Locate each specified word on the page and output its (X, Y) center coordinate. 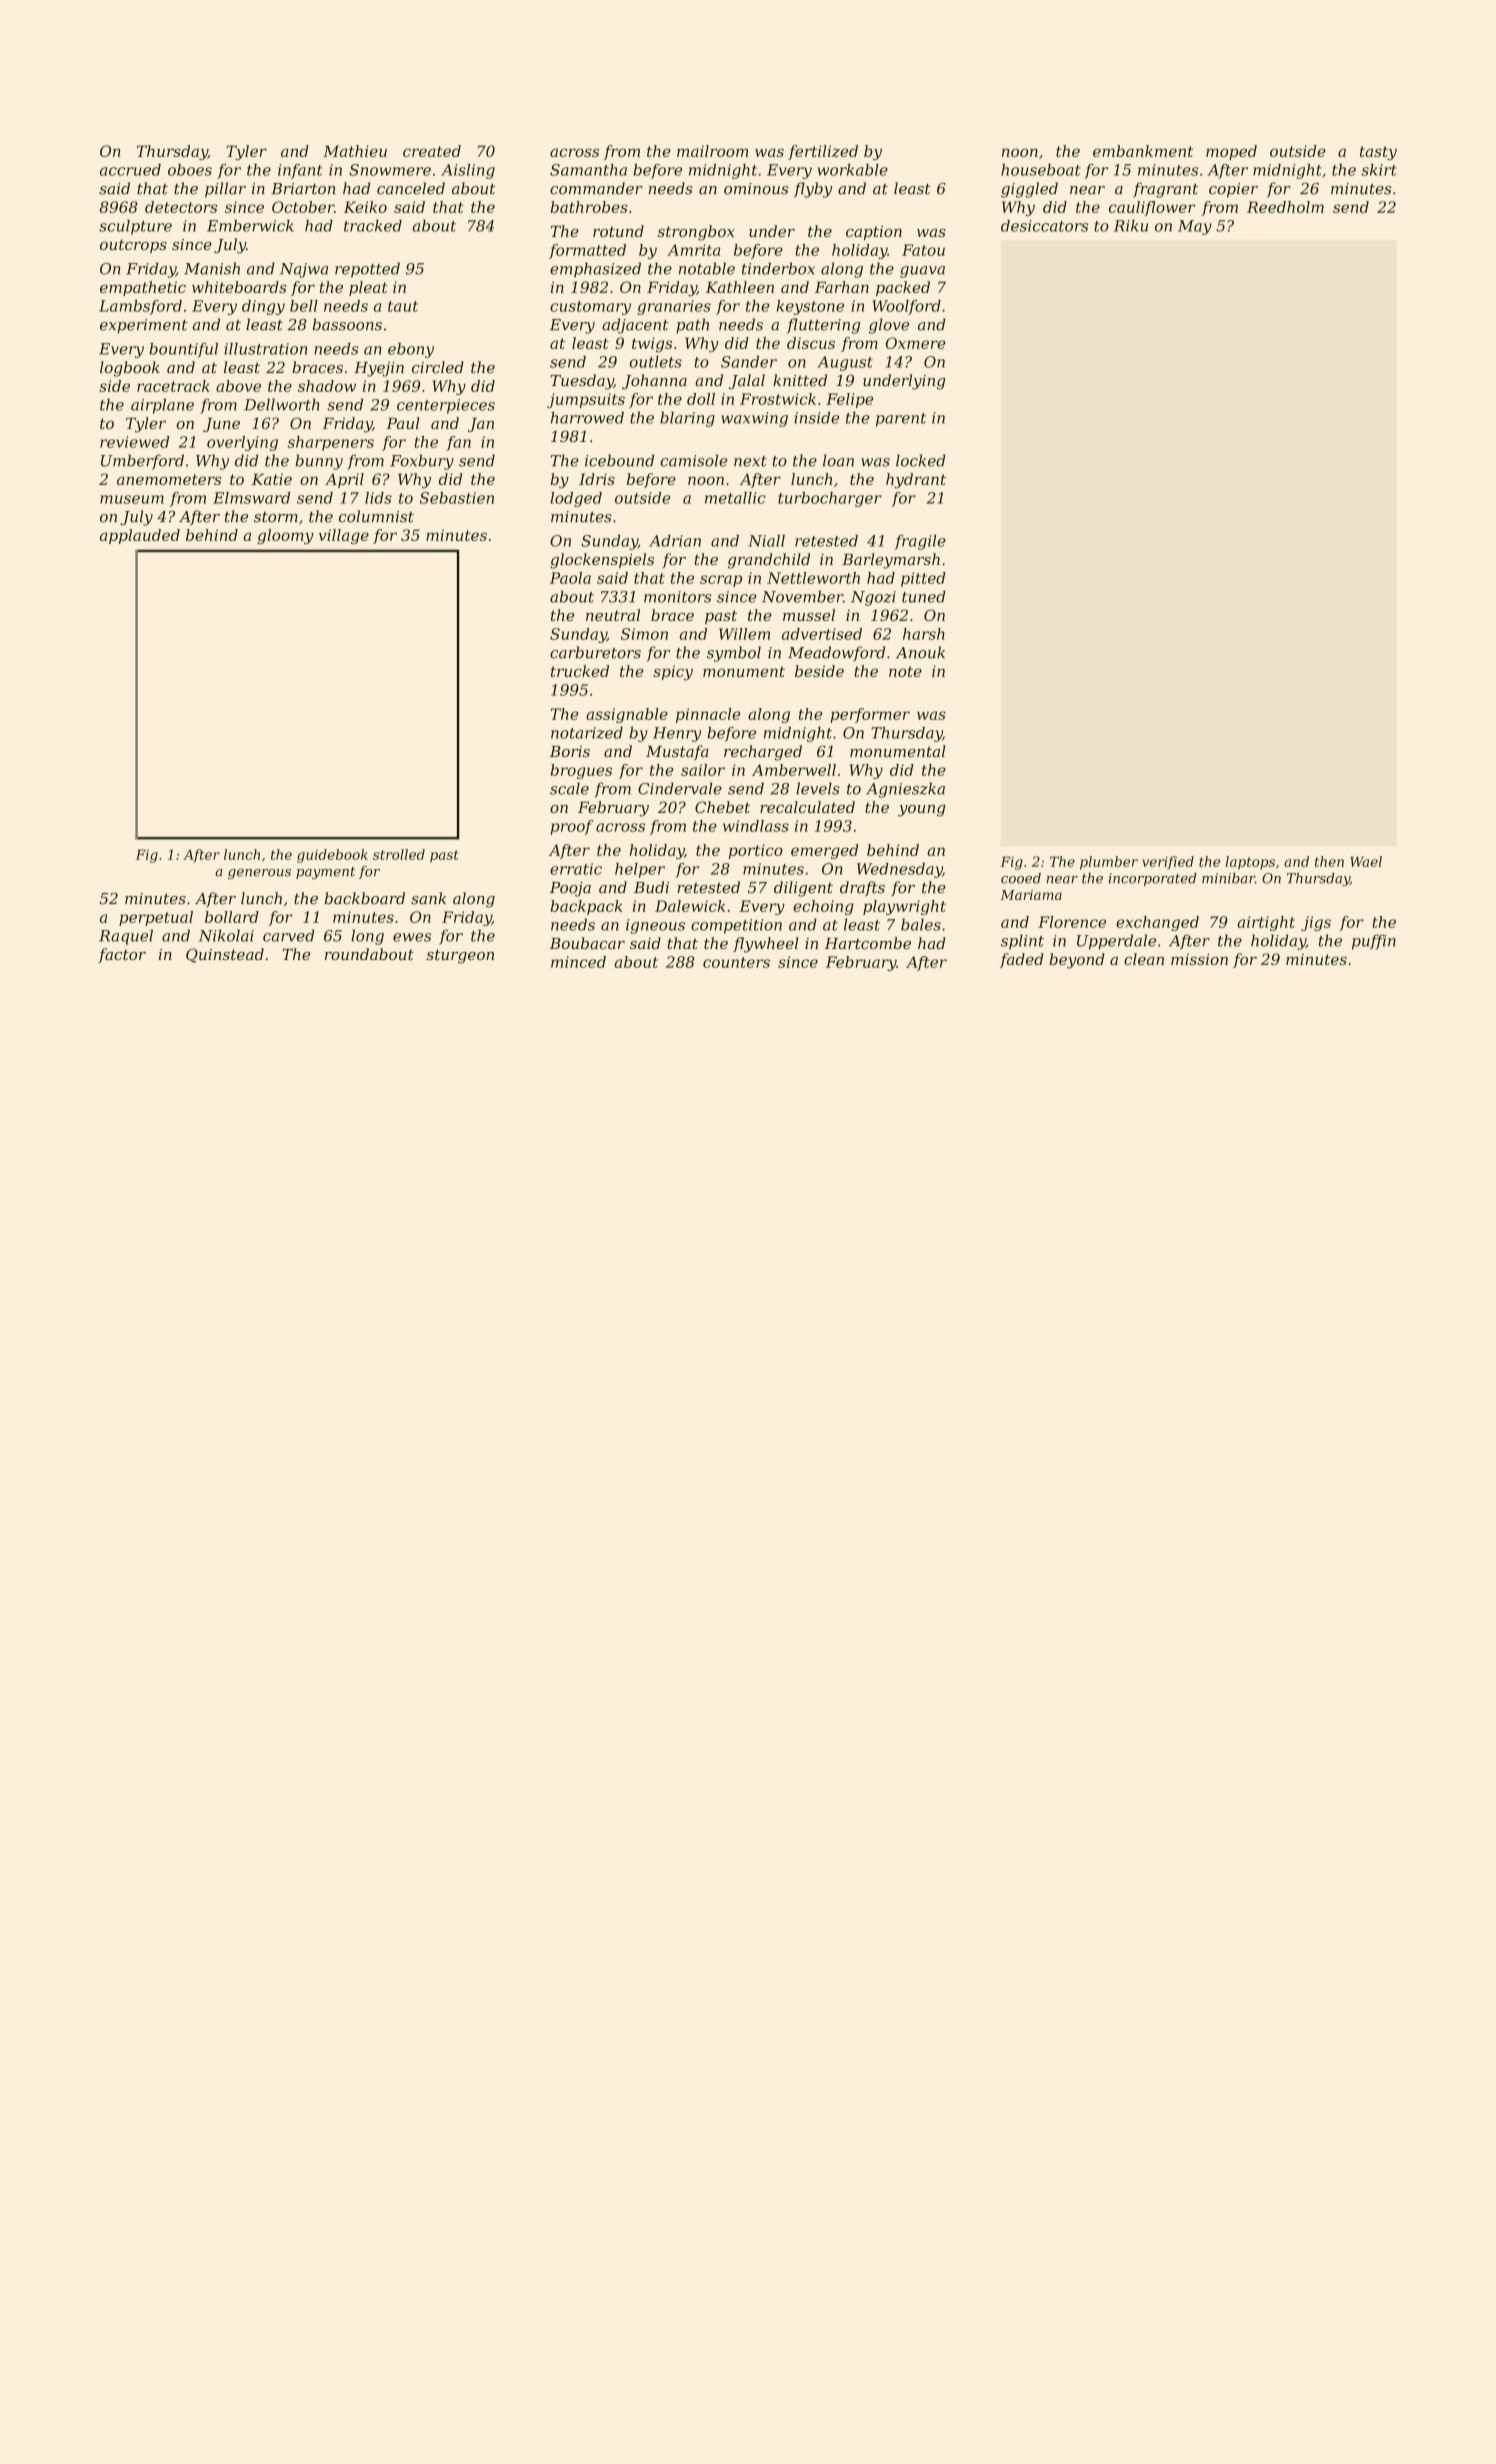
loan (838, 460)
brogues (581, 771)
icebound (619, 460)
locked (921, 460)
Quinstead (225, 955)
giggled (1029, 190)
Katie (272, 479)
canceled (411, 188)
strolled (399, 854)
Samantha (588, 170)
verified (1168, 863)
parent (901, 420)
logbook (130, 369)
